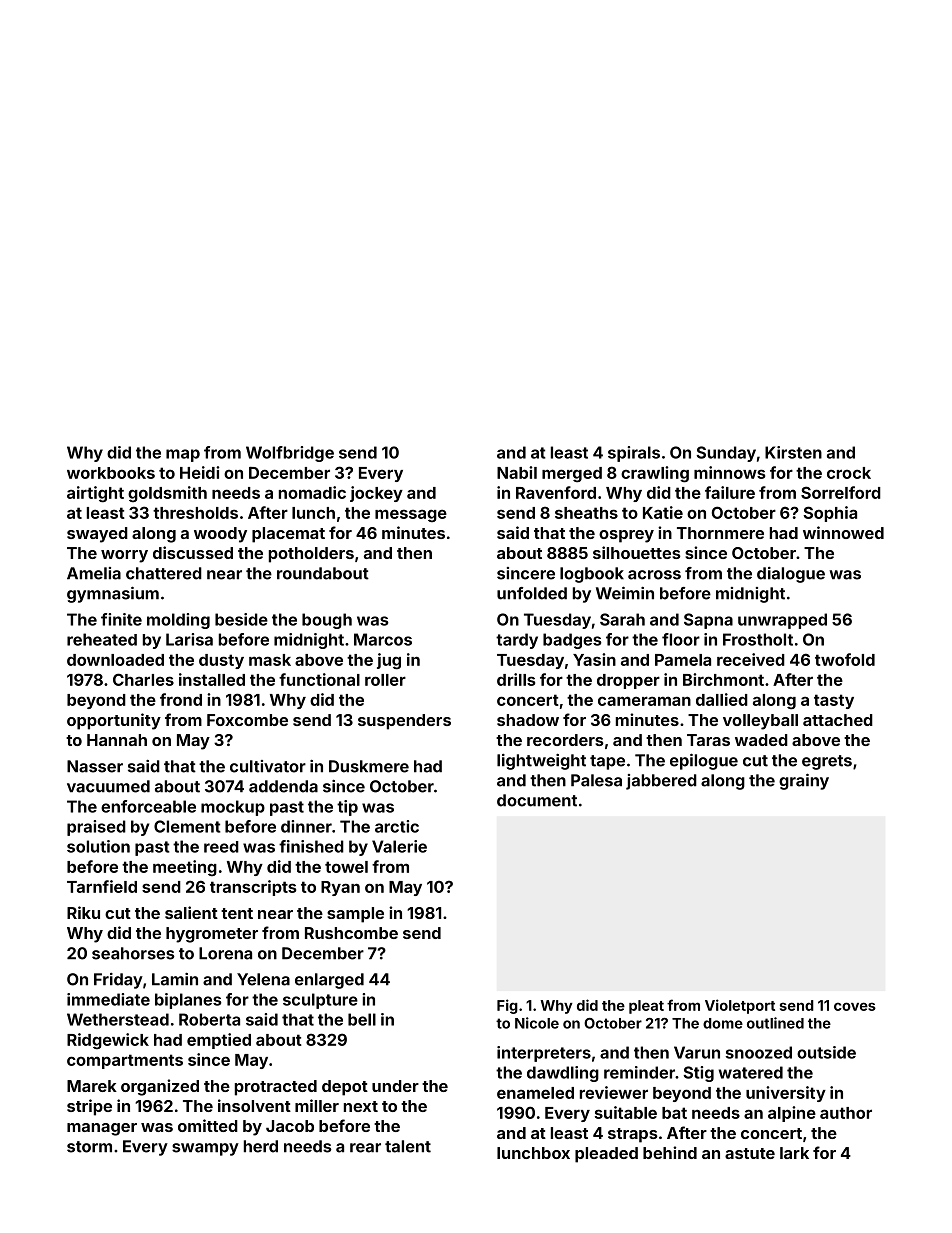 This page has width=952, height=1233. What do you see at coordinates (855, 1006) in the page?
I see `coves` at bounding box center [855, 1006].
